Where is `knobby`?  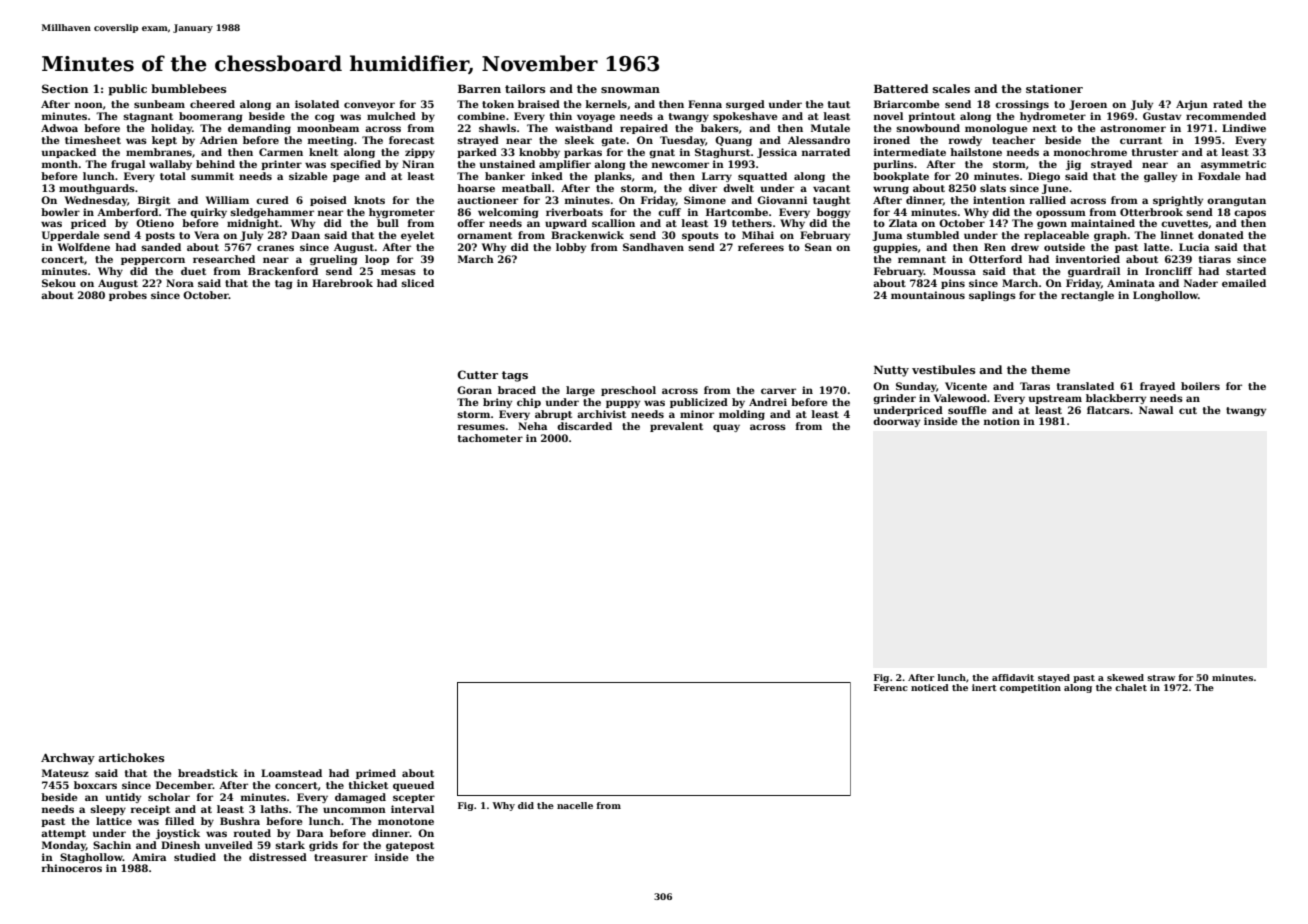
knobby is located at coordinates (539, 153).
